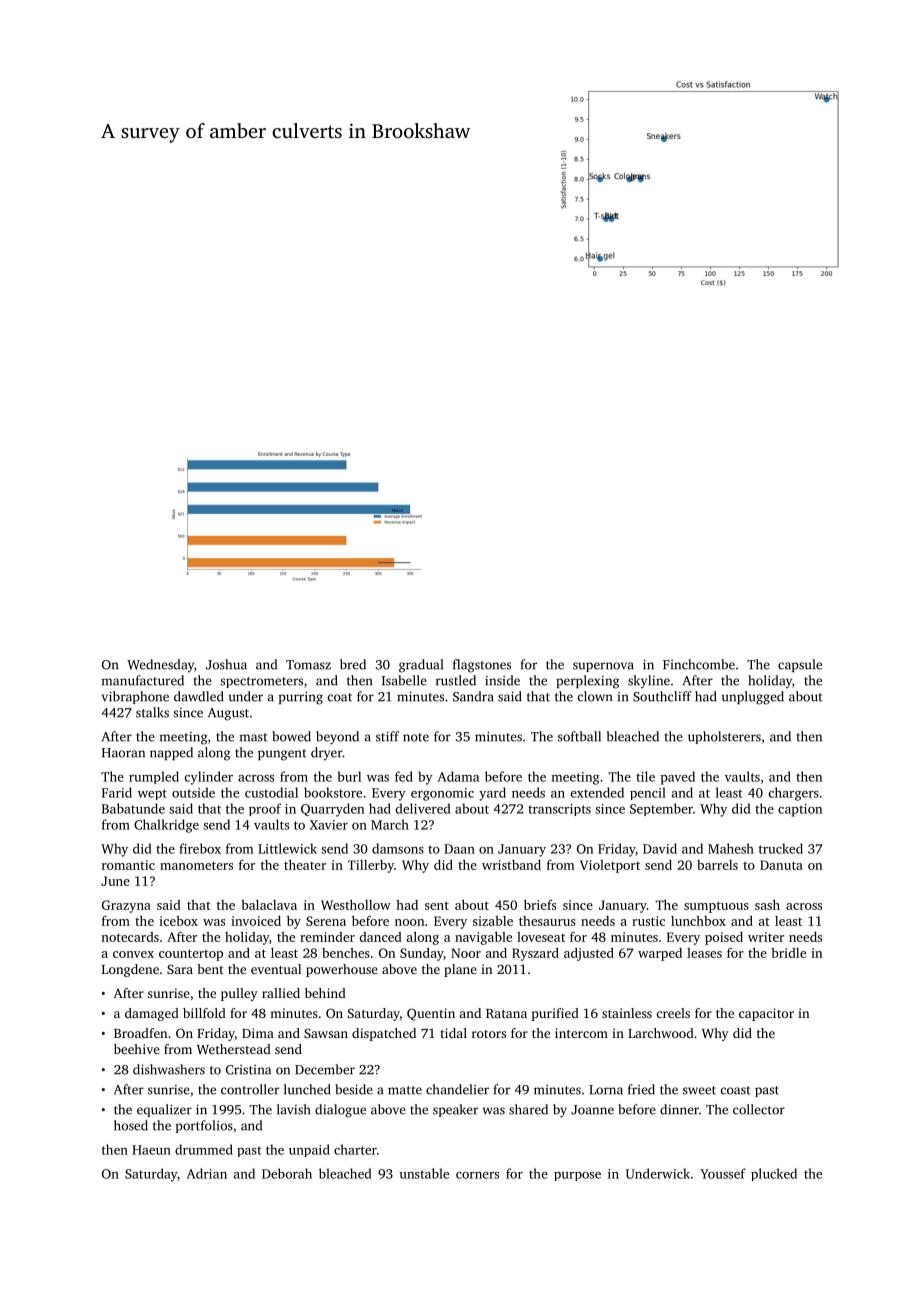 The image size is (924, 1308). Describe the element at coordinates (199, 696) in the image. I see `dawdled` at that location.
